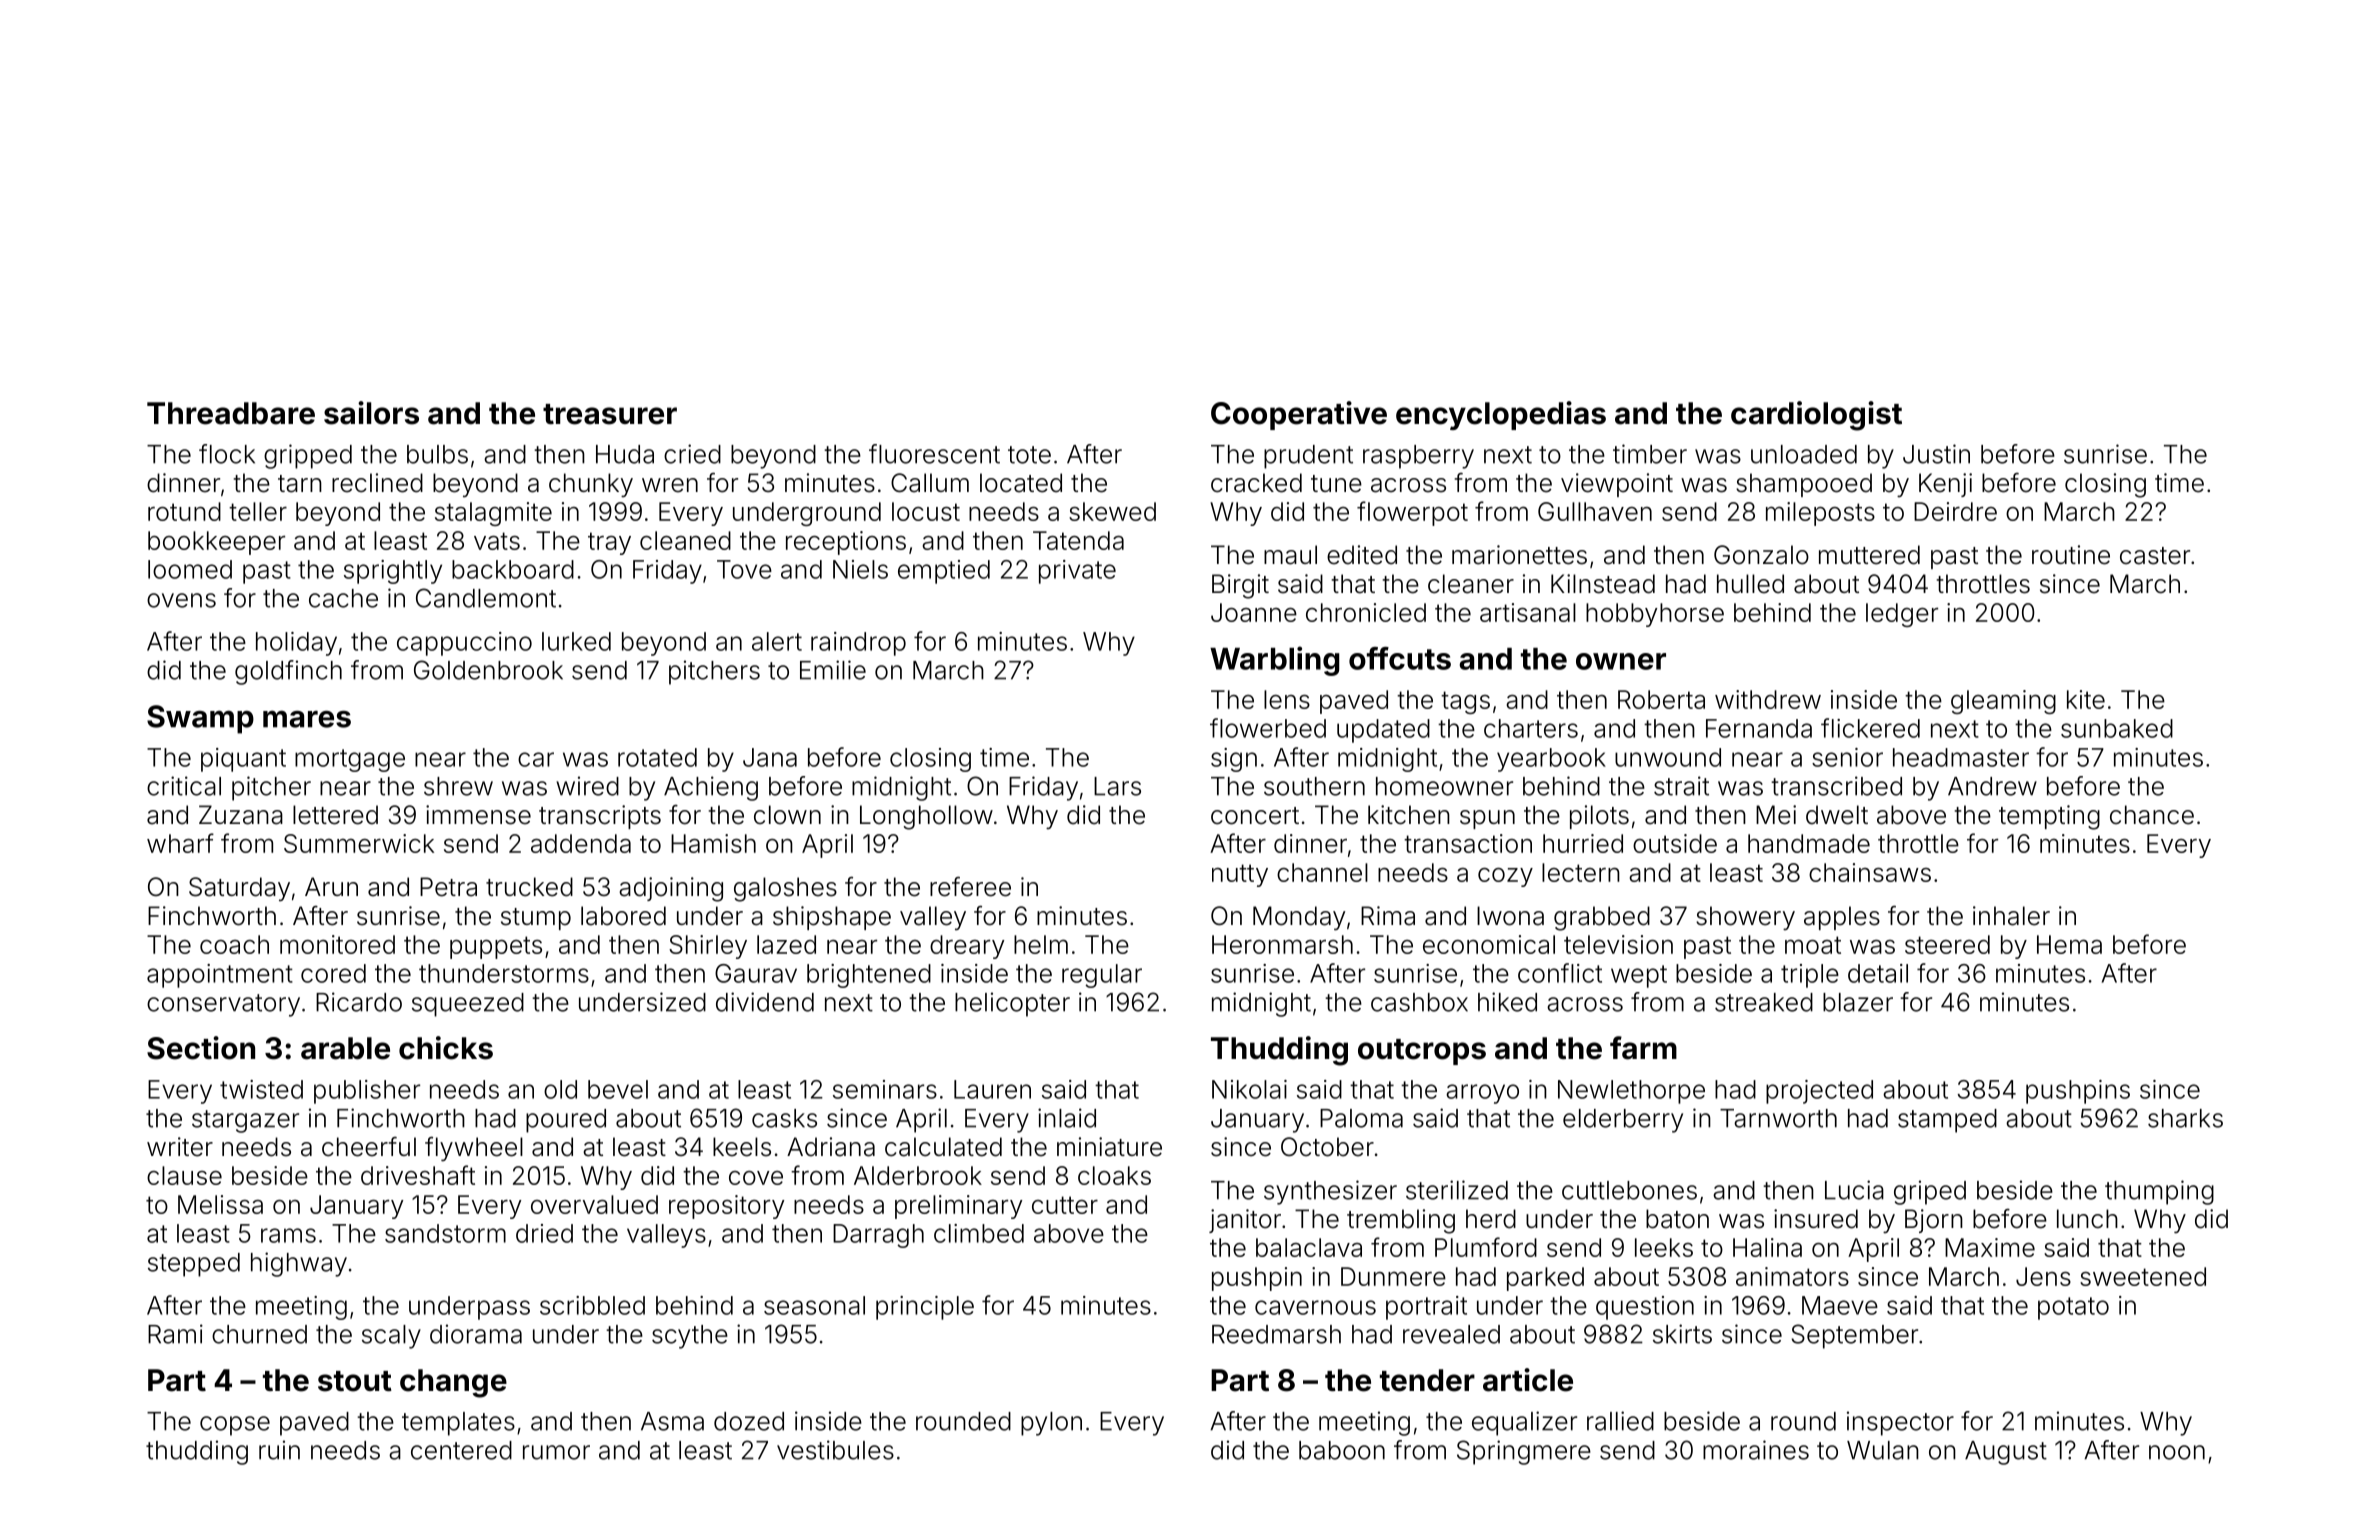 The width and height of the screenshot is (2380, 1540). What do you see at coordinates (1468, 843) in the screenshot?
I see `transaction` at bounding box center [1468, 843].
